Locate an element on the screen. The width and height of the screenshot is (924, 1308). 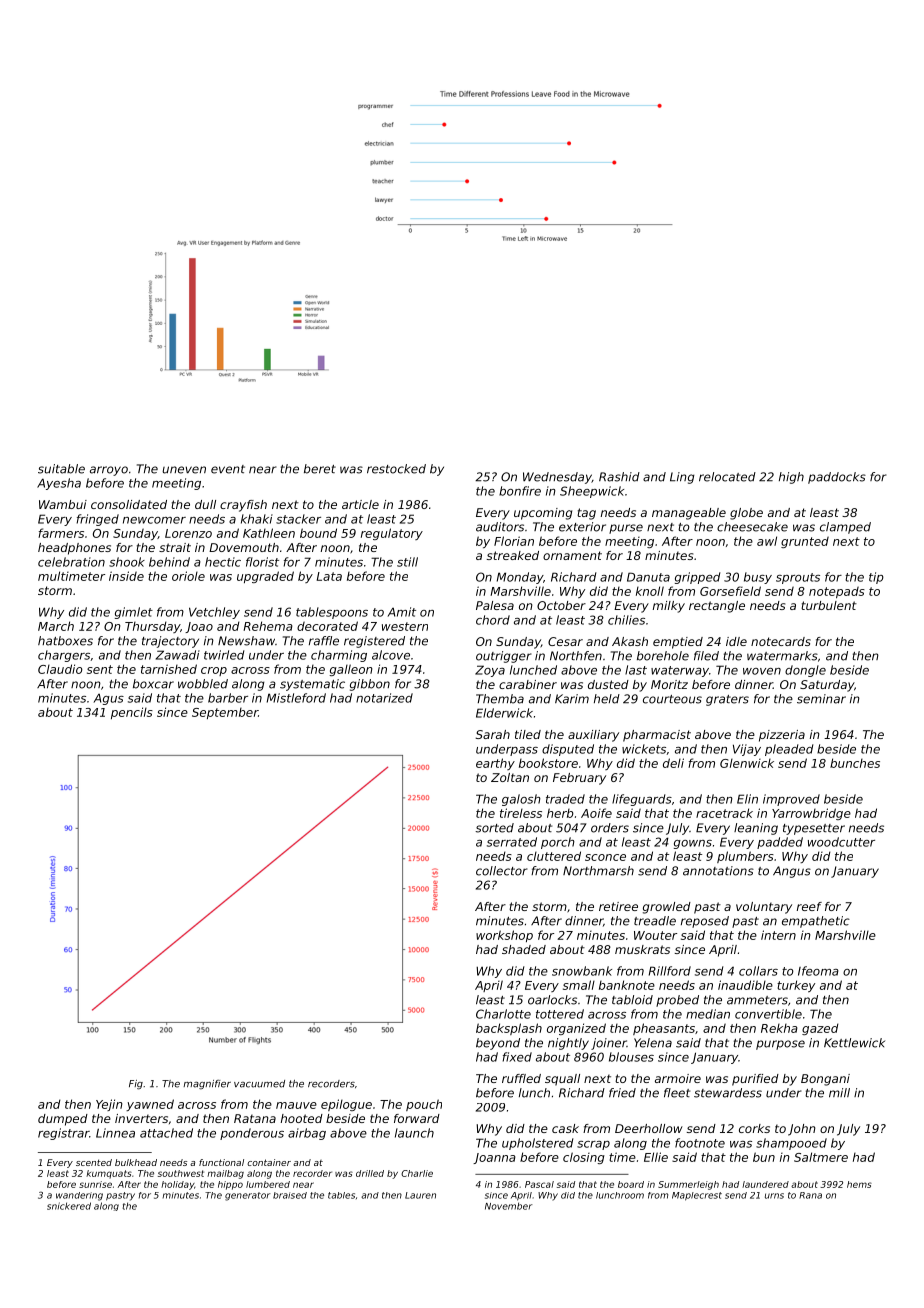
event is located at coordinates (228, 469).
